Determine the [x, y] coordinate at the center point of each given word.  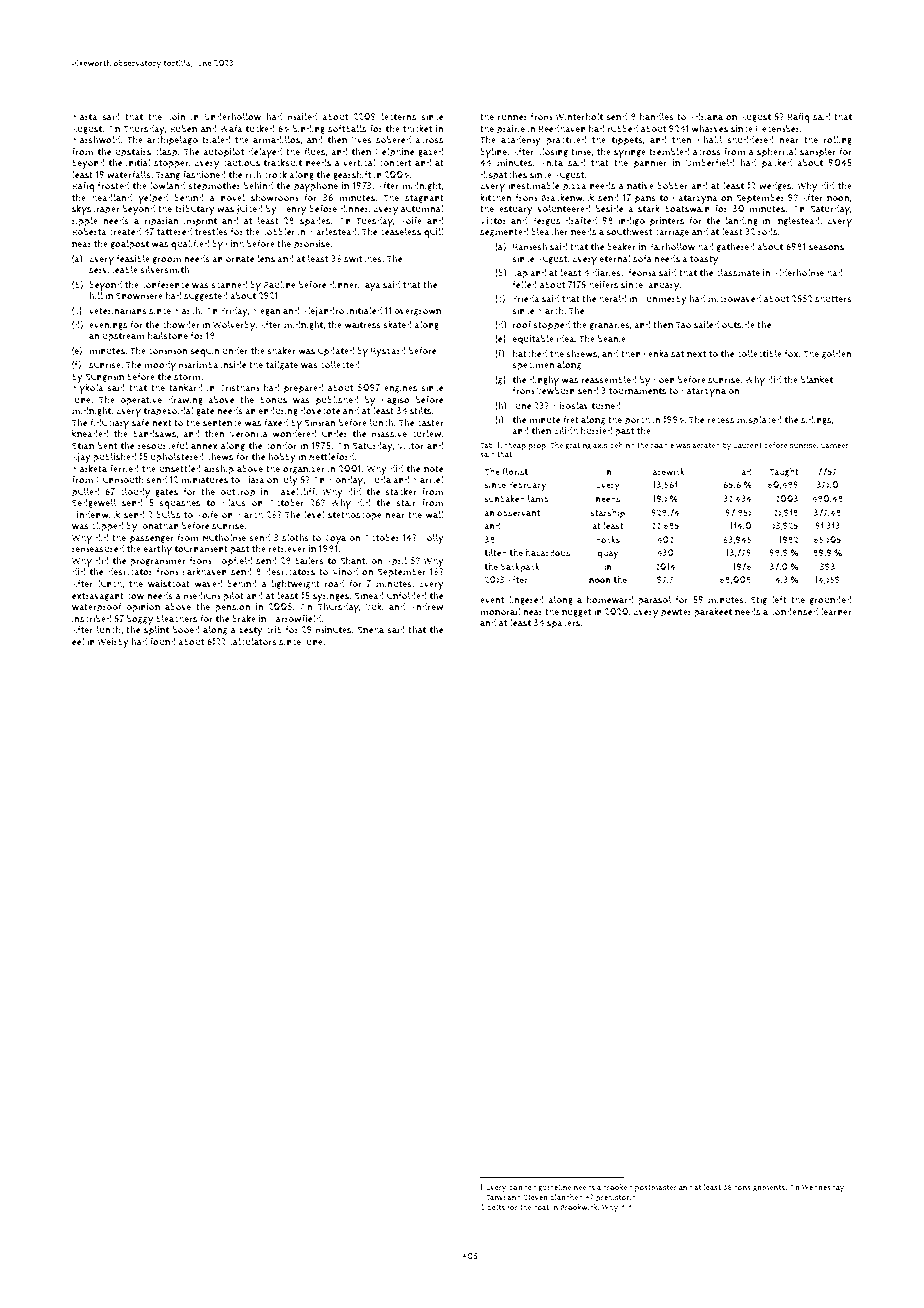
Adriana [706, 117]
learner [836, 612]
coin [177, 116]
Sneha [370, 629]
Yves [361, 140]
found [163, 642]
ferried [124, 469]
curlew [426, 434]
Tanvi [495, 1197]
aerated [706, 445]
